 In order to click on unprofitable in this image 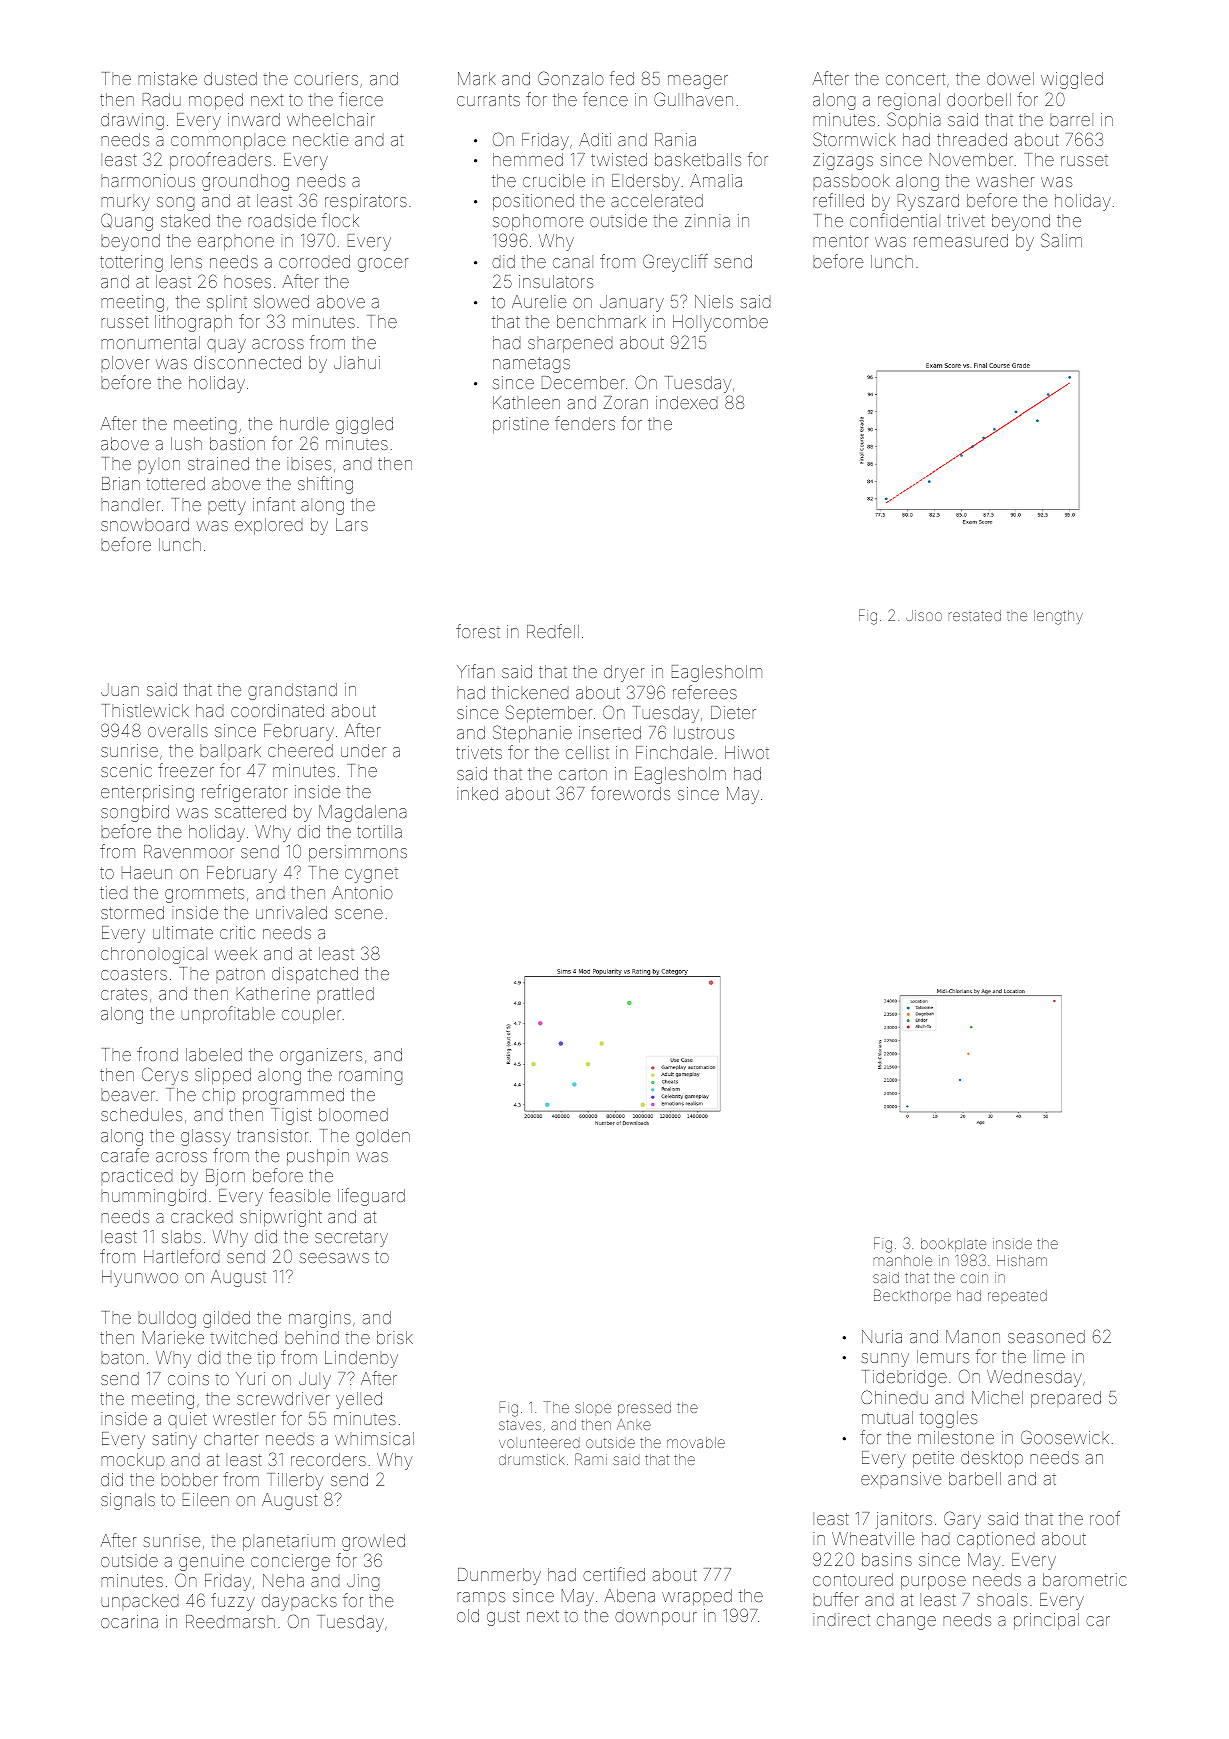, I will do `click(228, 1015)`.
